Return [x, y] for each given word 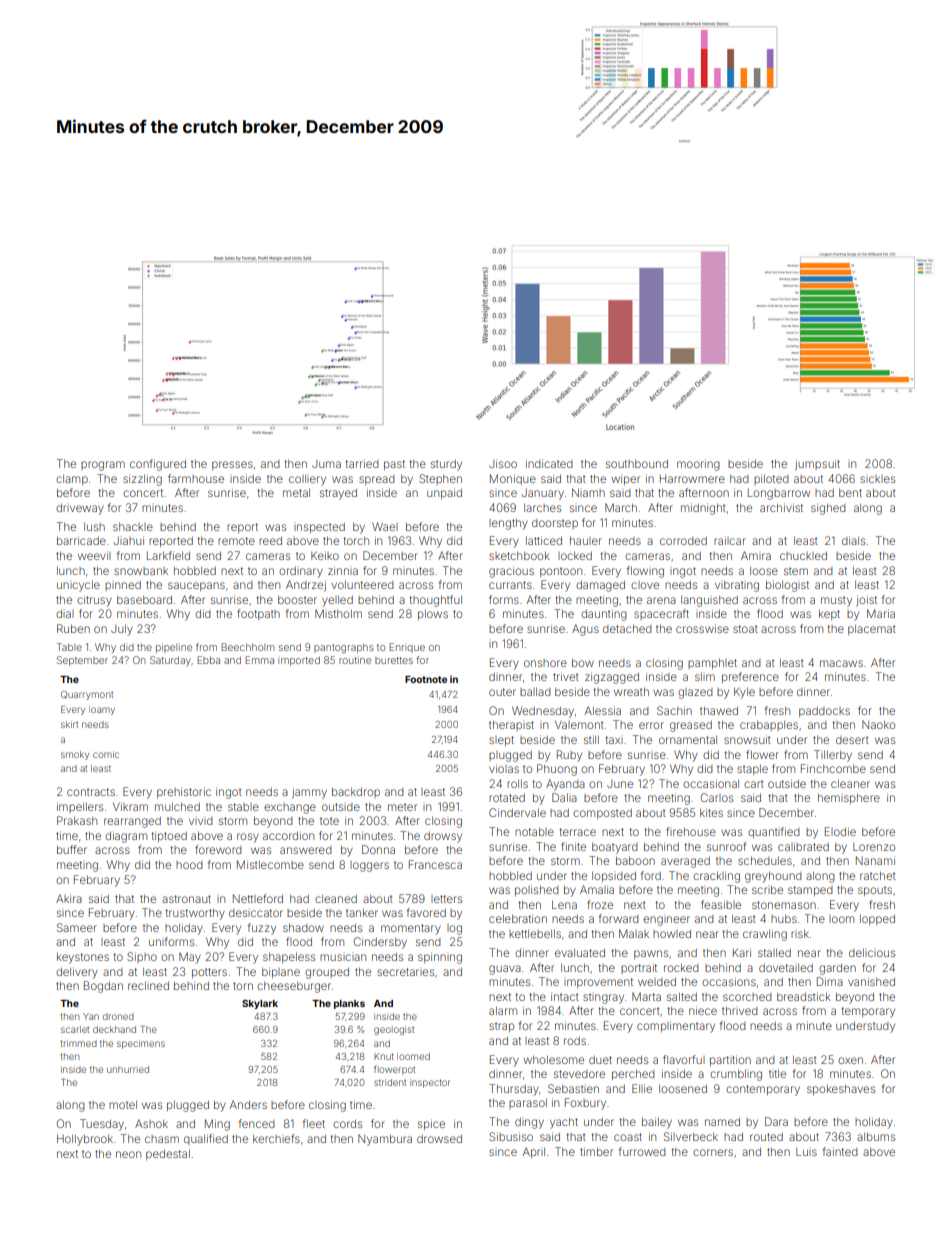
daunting [604, 615]
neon [128, 1154]
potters [209, 973]
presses [232, 465]
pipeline [174, 648]
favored [426, 912]
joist [866, 601]
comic [106, 754]
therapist [511, 726]
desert [852, 740]
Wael [385, 526]
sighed [828, 509]
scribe [767, 890]
